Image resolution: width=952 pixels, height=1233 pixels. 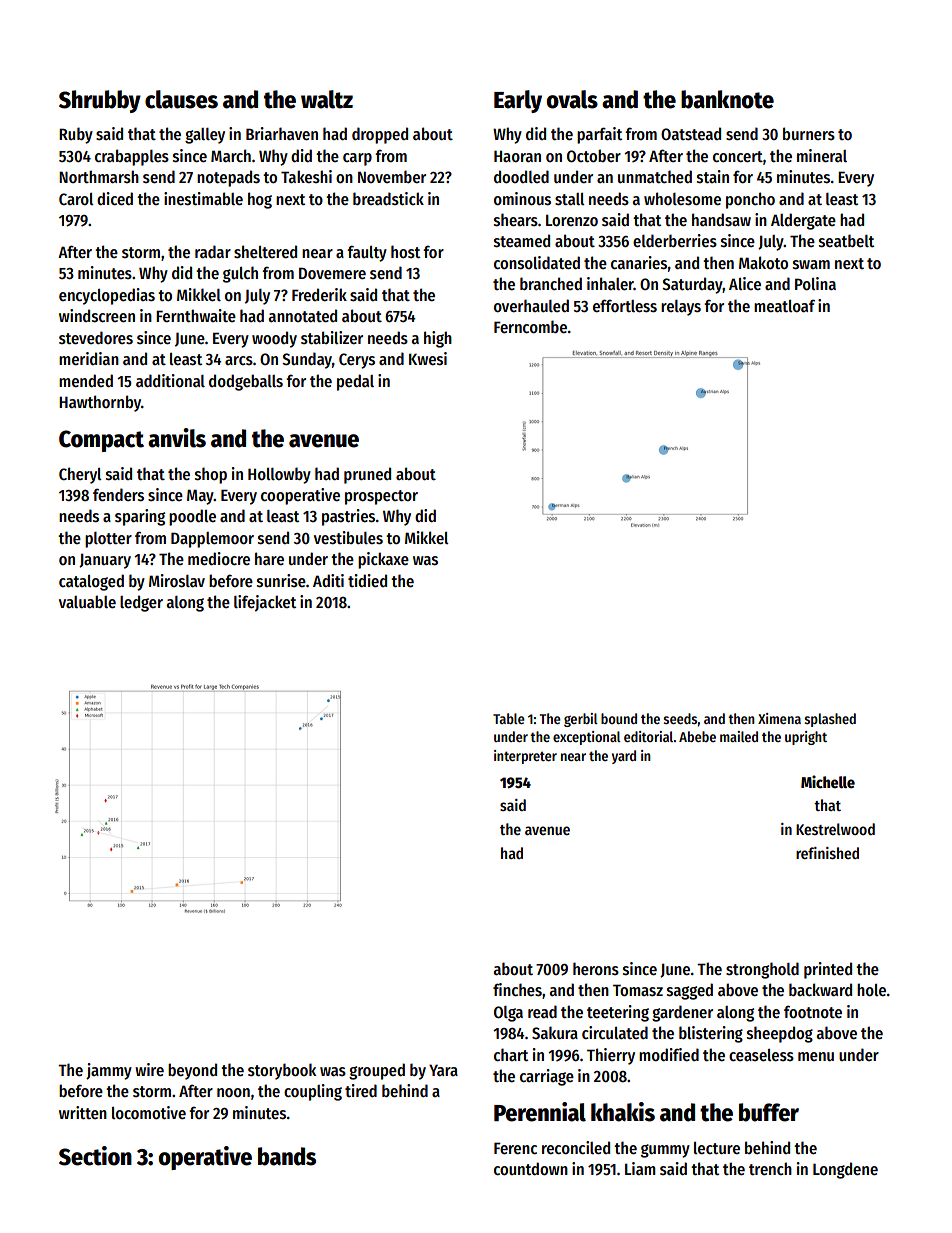 I want to click on Thierry, so click(x=611, y=1056).
